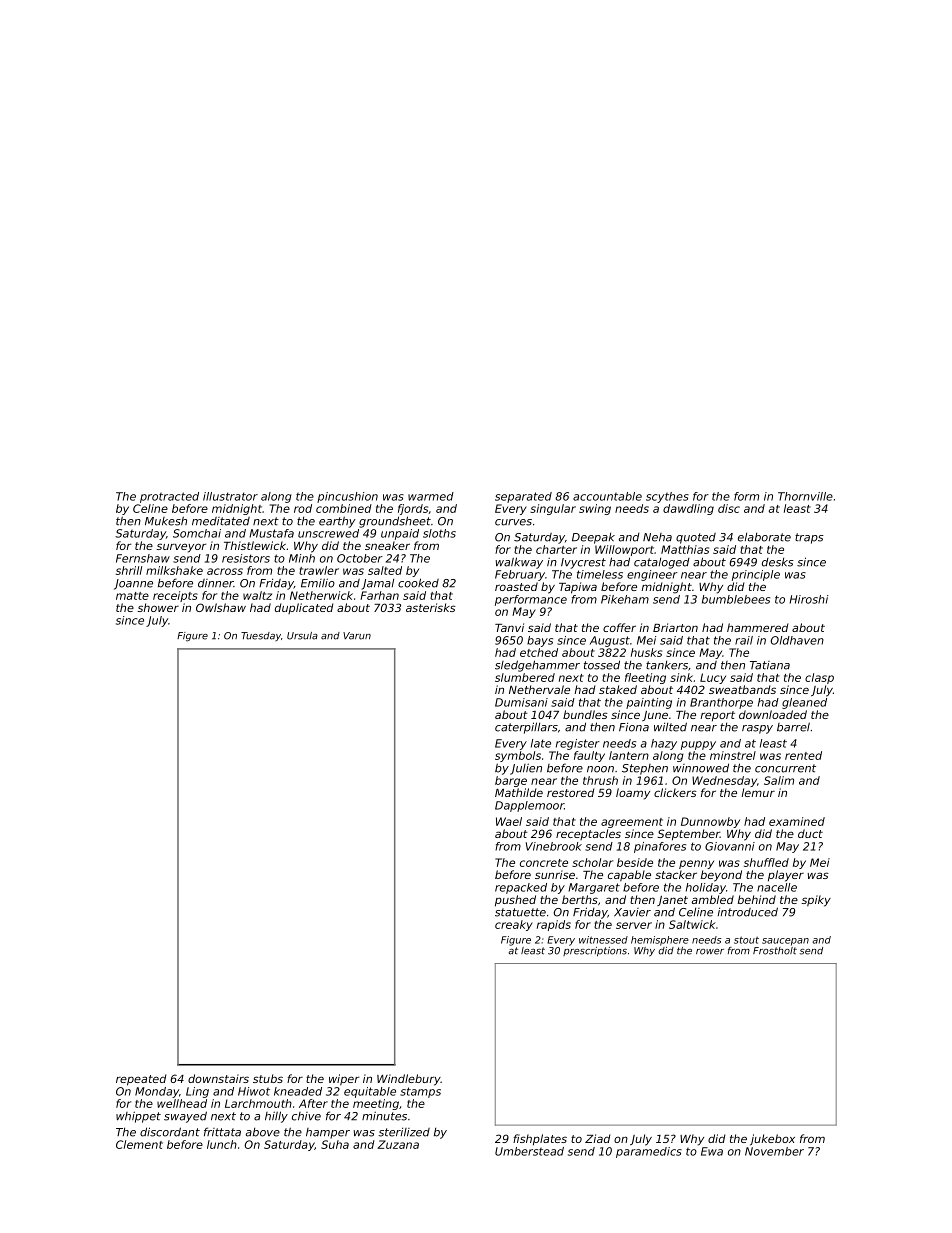 The height and width of the document is (1233, 952). I want to click on illustrator, so click(230, 496).
